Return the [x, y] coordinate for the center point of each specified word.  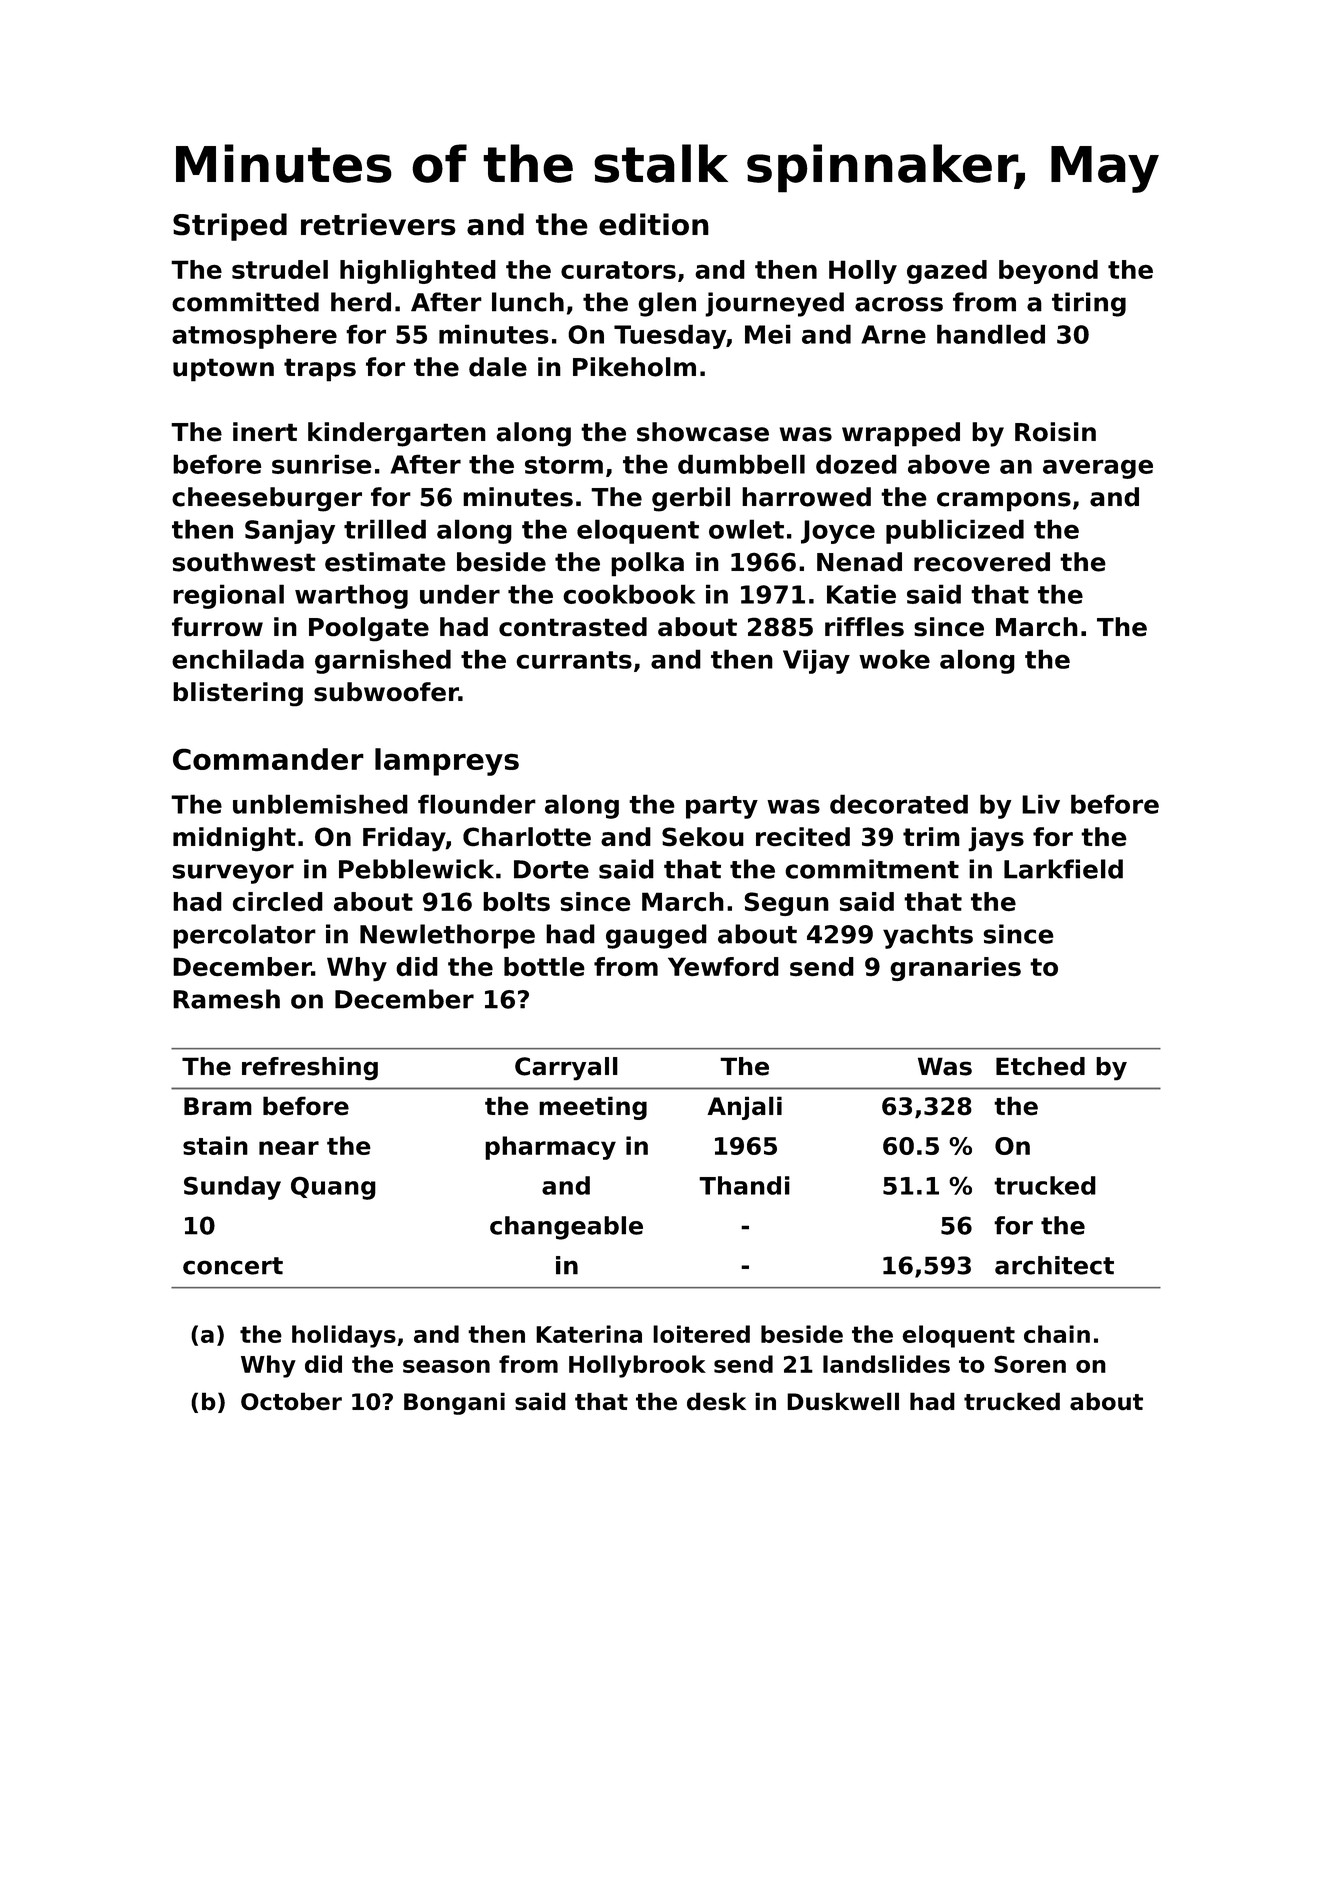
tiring [1089, 304]
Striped [230, 227]
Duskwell [843, 1401]
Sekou [703, 837]
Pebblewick [416, 869]
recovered [982, 562]
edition [654, 224]
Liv [1041, 804]
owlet [746, 529]
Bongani [454, 1403]
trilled [385, 529]
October [291, 1401]
